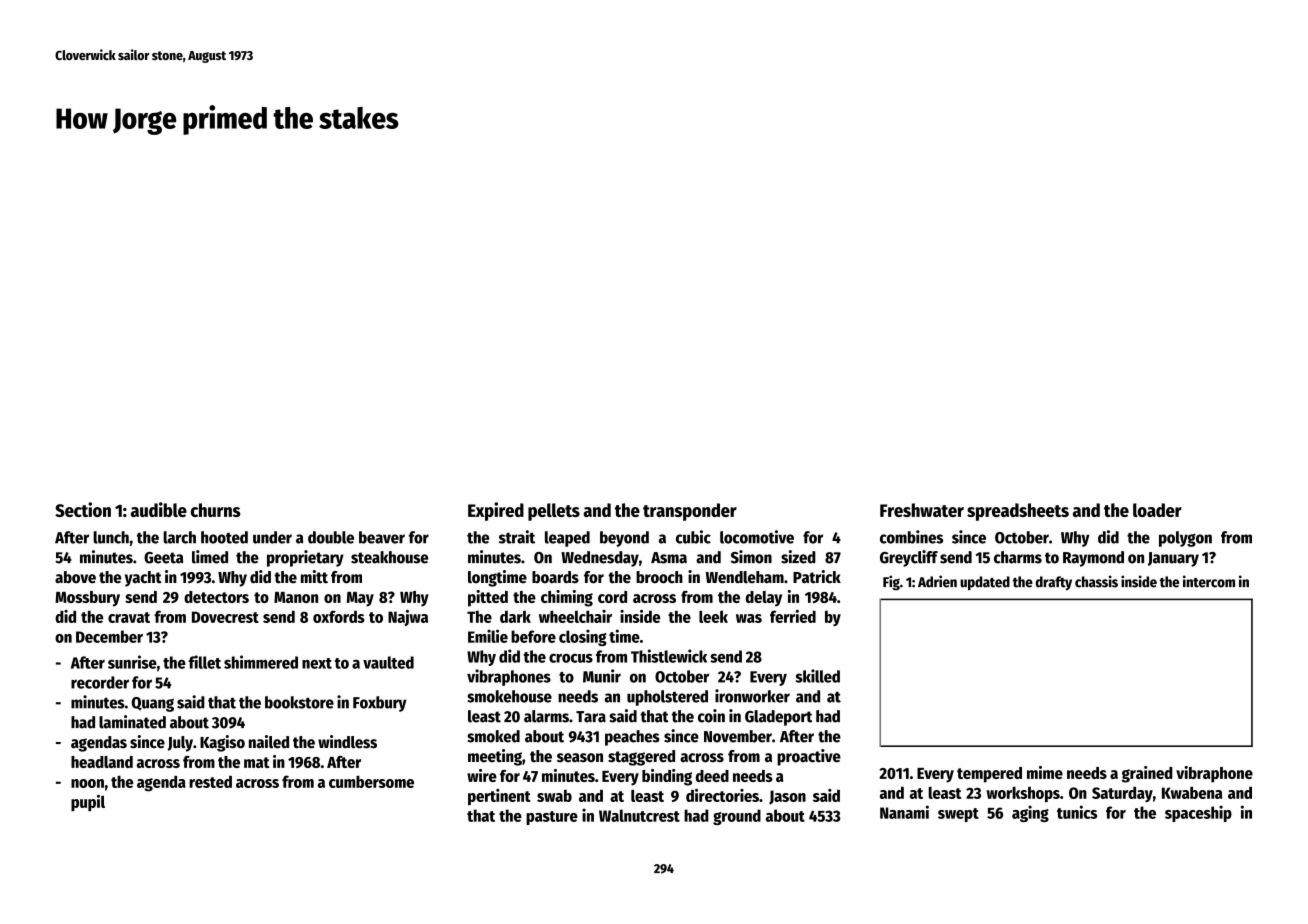  What do you see at coordinates (305, 558) in the document?
I see `proprietary` at bounding box center [305, 558].
